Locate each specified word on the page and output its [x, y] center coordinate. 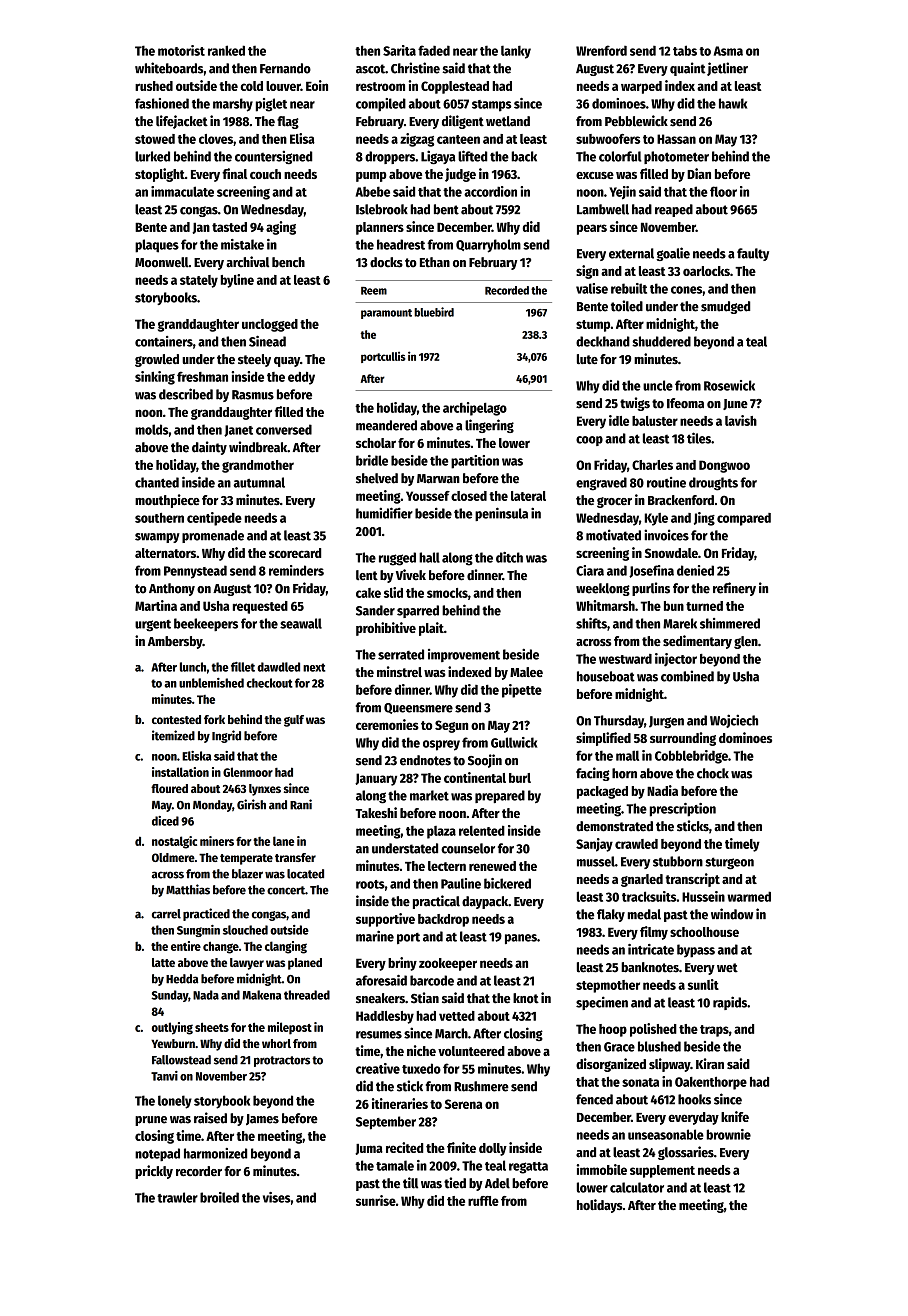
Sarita [399, 50]
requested [260, 607]
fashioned [162, 103]
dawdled [278, 667]
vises [277, 1197]
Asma [728, 51]
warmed [749, 896]
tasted [229, 227]
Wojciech [734, 721]
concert [286, 890]
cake [368, 593]
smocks [447, 593]
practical [436, 902]
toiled [627, 306]
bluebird [434, 312]
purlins [651, 589]
